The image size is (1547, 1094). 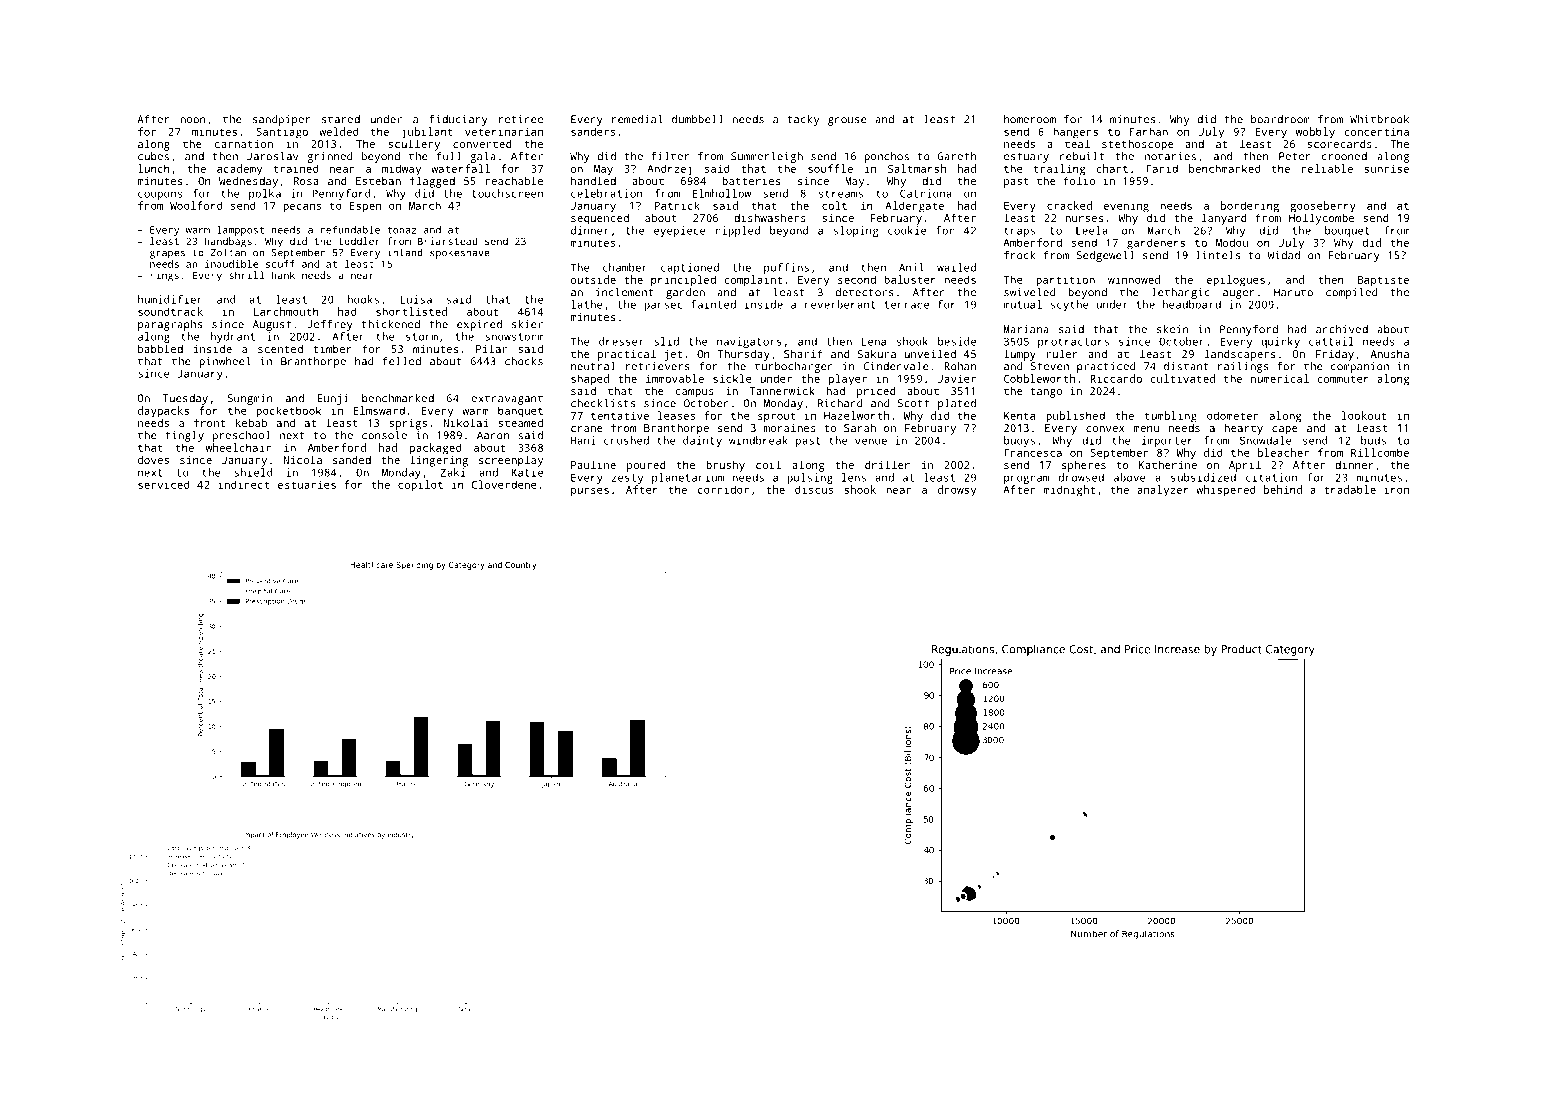 What do you see at coordinates (333, 399) in the screenshot?
I see `Eunji` at bounding box center [333, 399].
